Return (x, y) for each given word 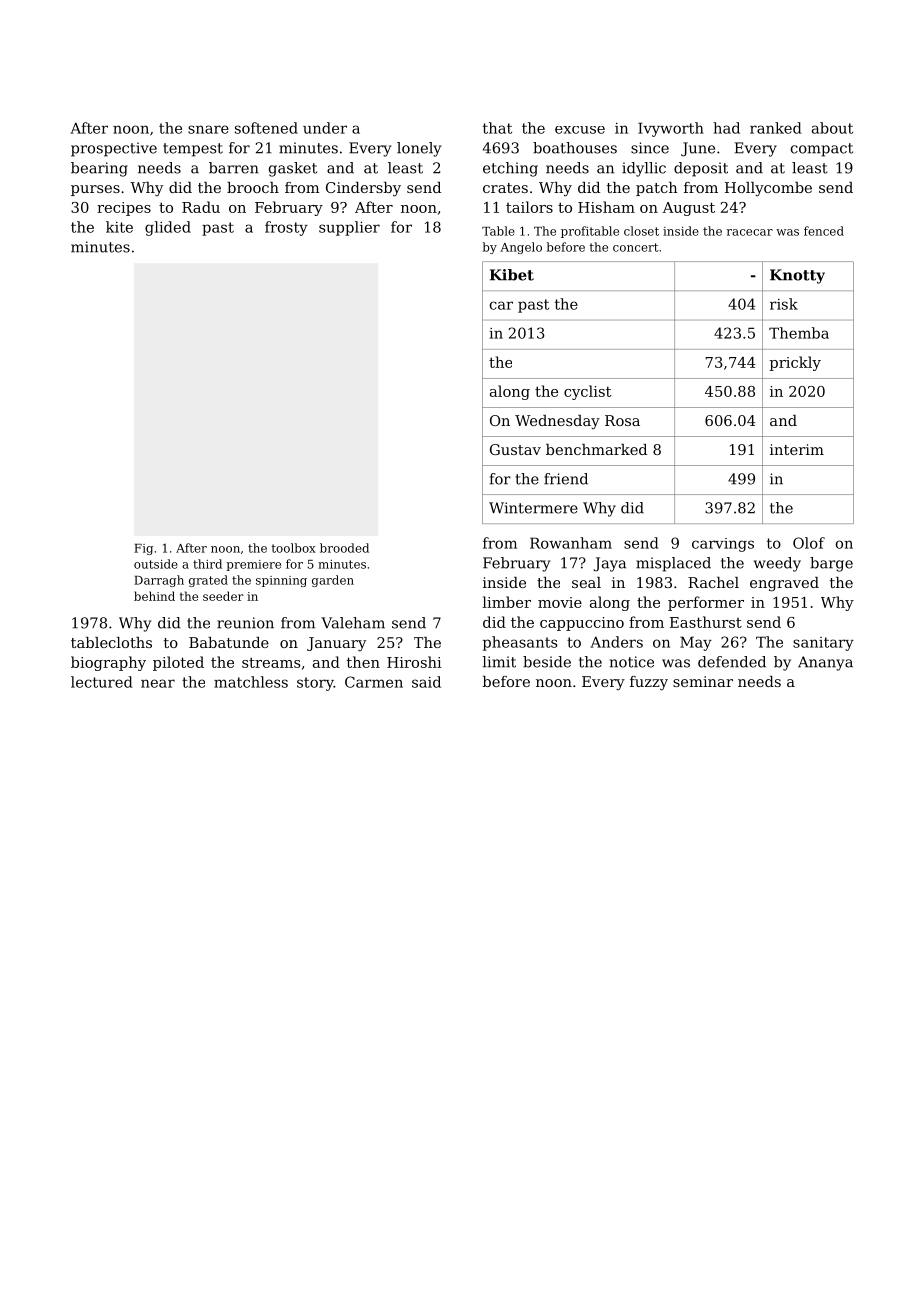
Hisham (606, 207)
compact (822, 150)
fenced (824, 231)
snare (208, 129)
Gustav (515, 449)
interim (797, 449)
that (497, 128)
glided (168, 228)
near (158, 683)
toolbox (293, 548)
